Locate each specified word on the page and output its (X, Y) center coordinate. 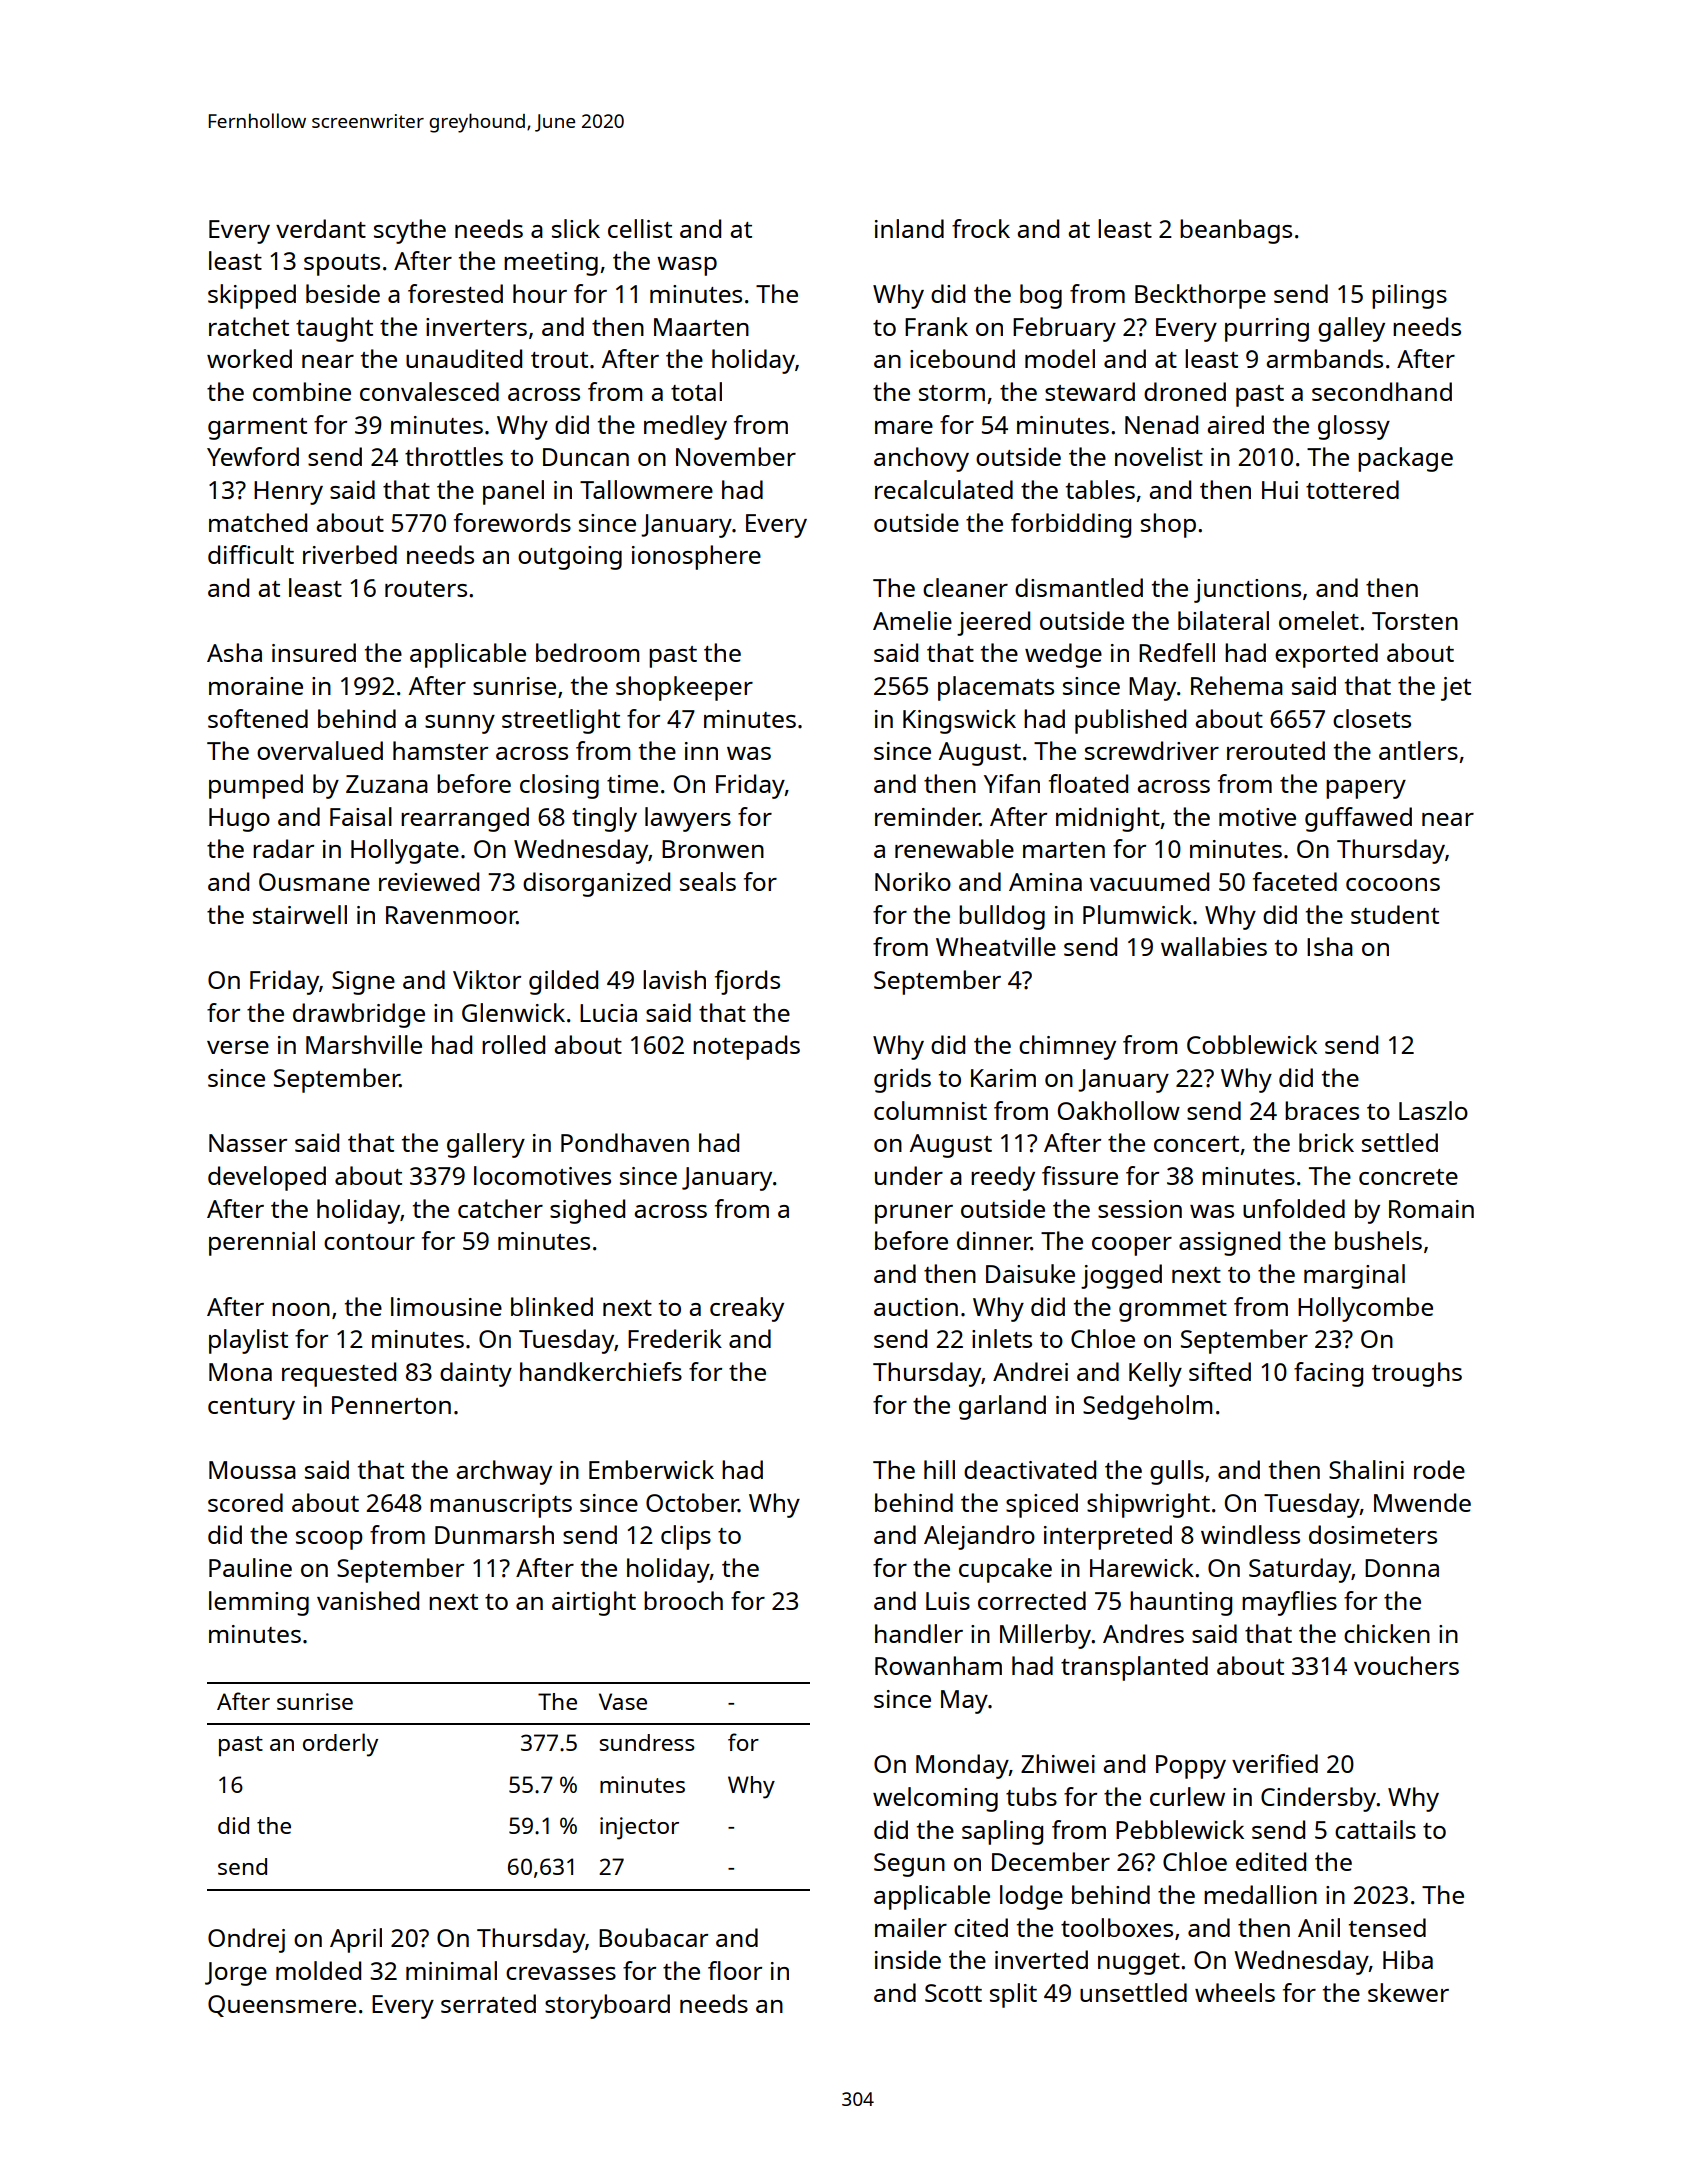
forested (455, 293)
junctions (1247, 591)
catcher (500, 1208)
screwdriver (1152, 750)
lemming (259, 1603)
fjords (747, 982)
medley (685, 427)
